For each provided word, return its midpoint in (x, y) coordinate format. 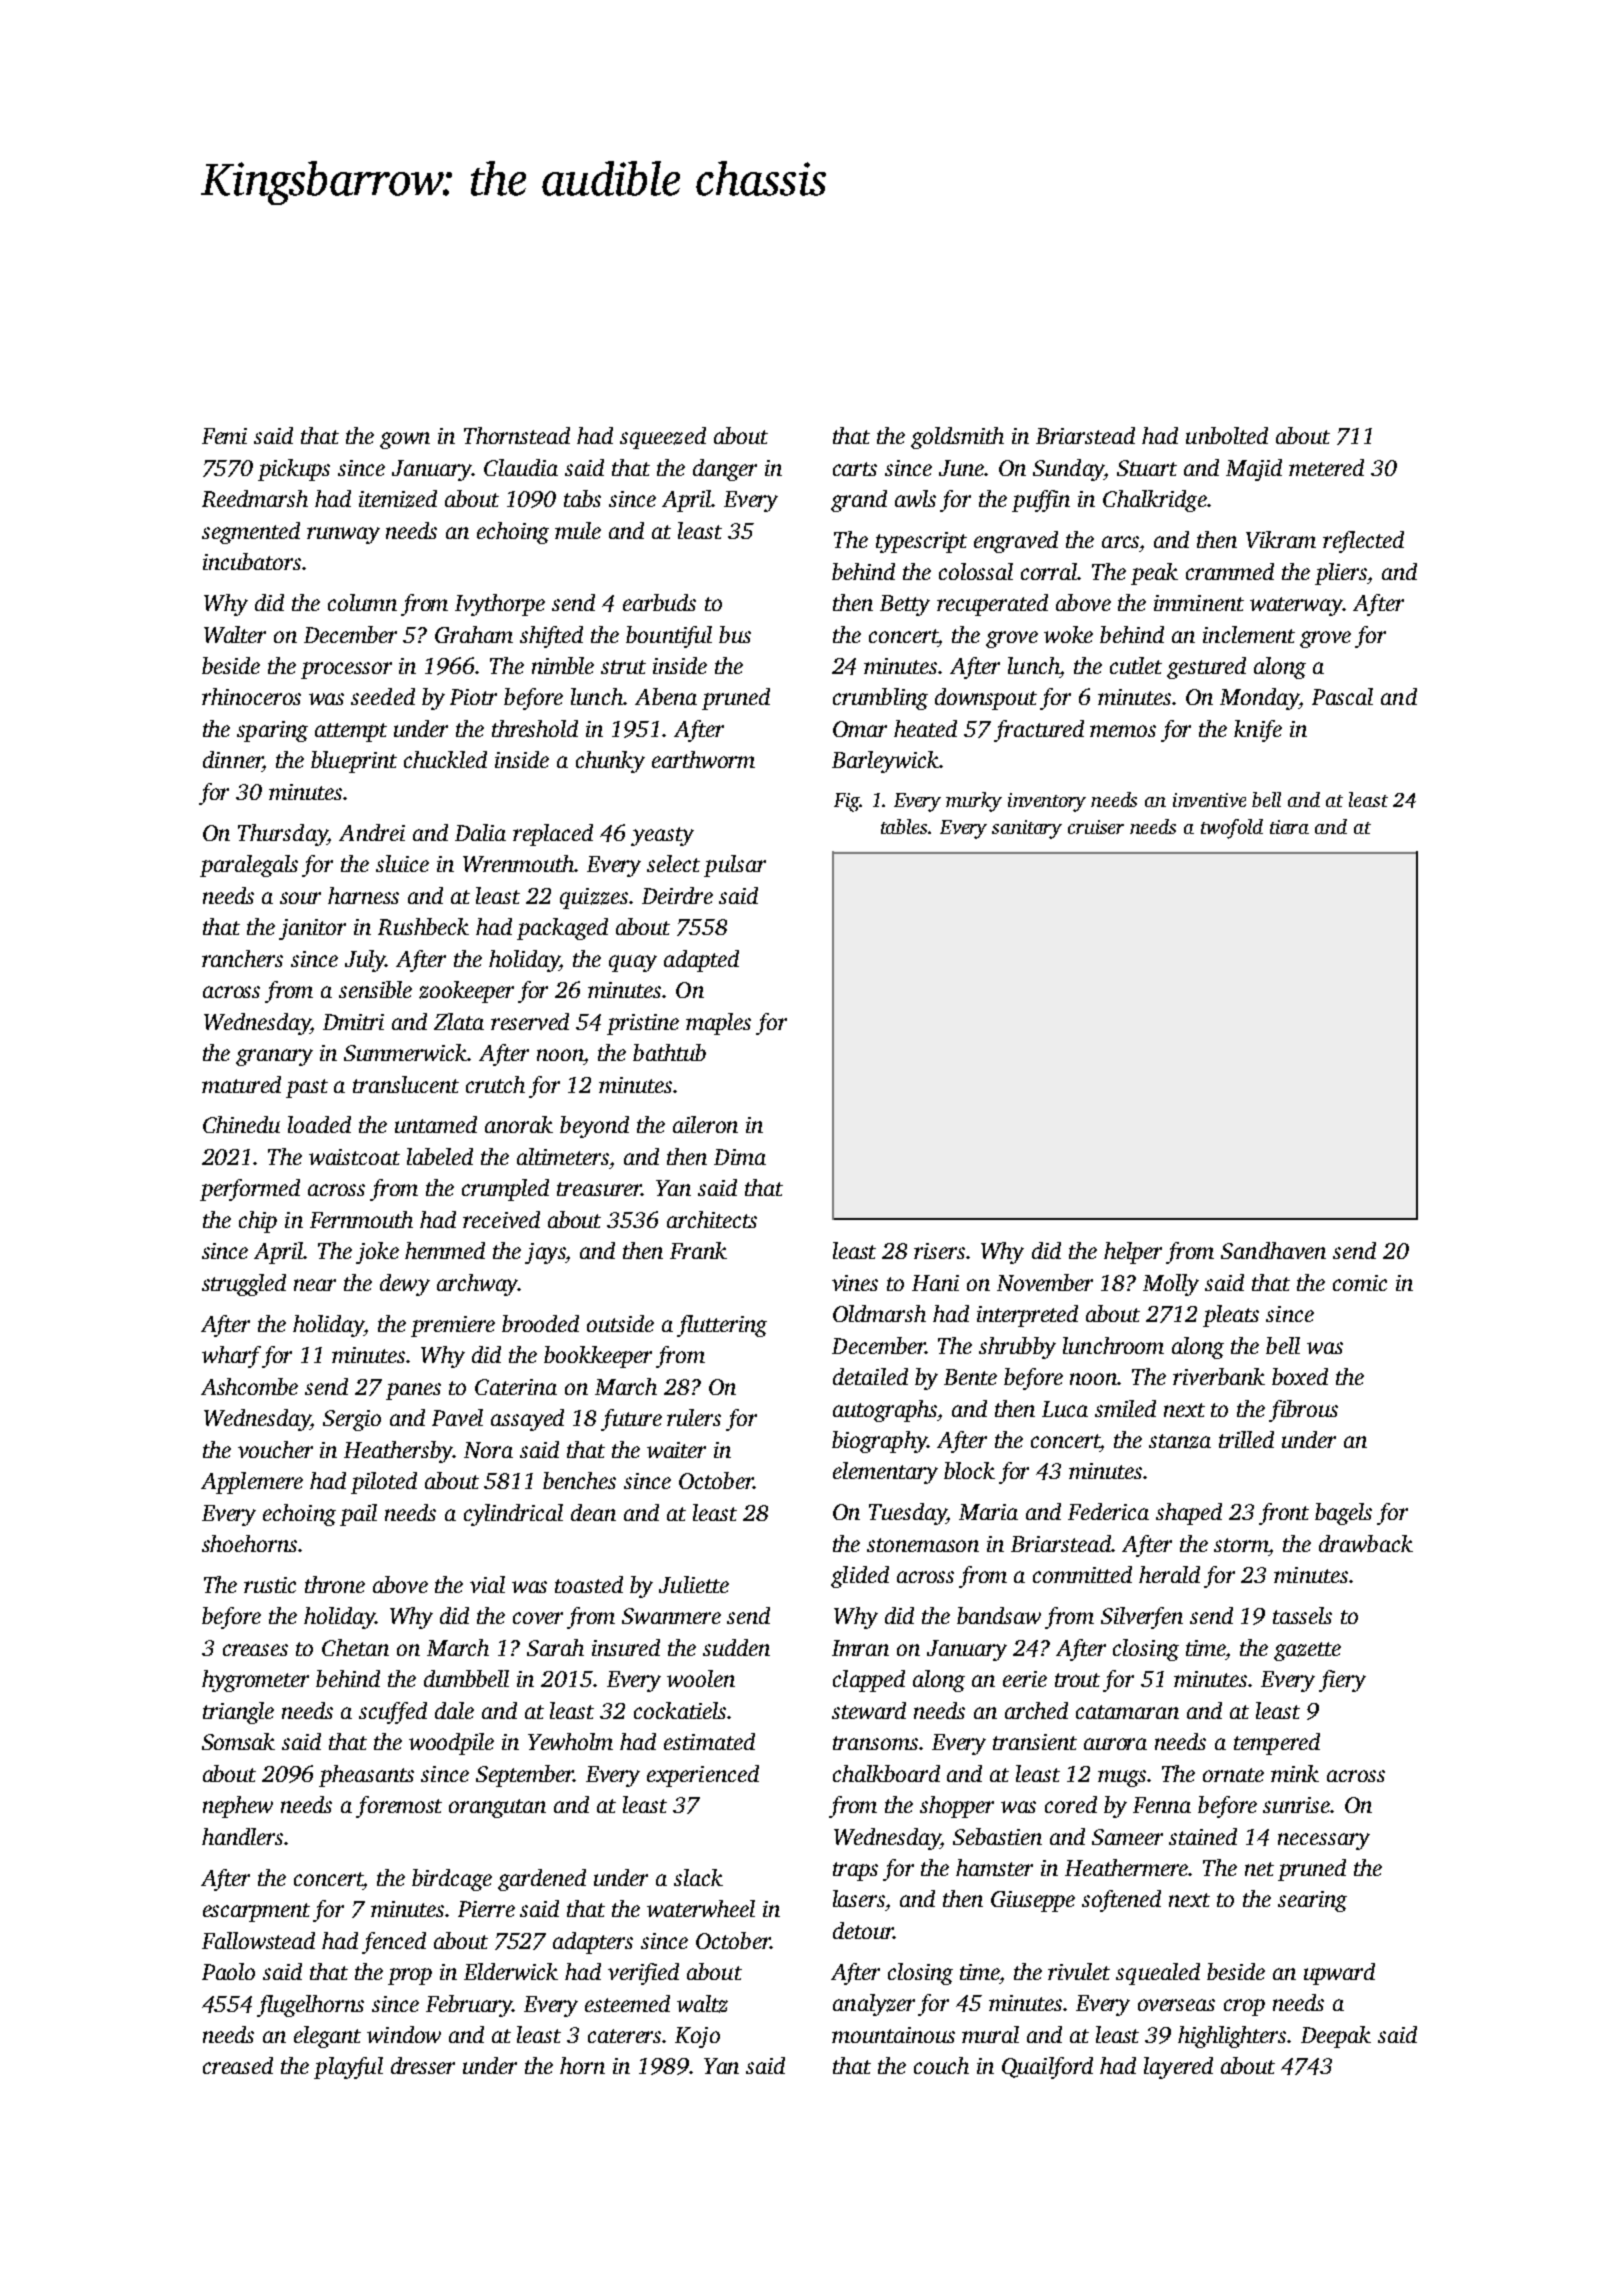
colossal (976, 571)
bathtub (669, 1052)
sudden (736, 1647)
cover (538, 1618)
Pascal (1342, 696)
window (404, 2034)
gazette (1307, 1651)
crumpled (505, 1190)
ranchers (242, 958)
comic (1360, 1283)
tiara (1289, 827)
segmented (251, 533)
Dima (740, 1157)
